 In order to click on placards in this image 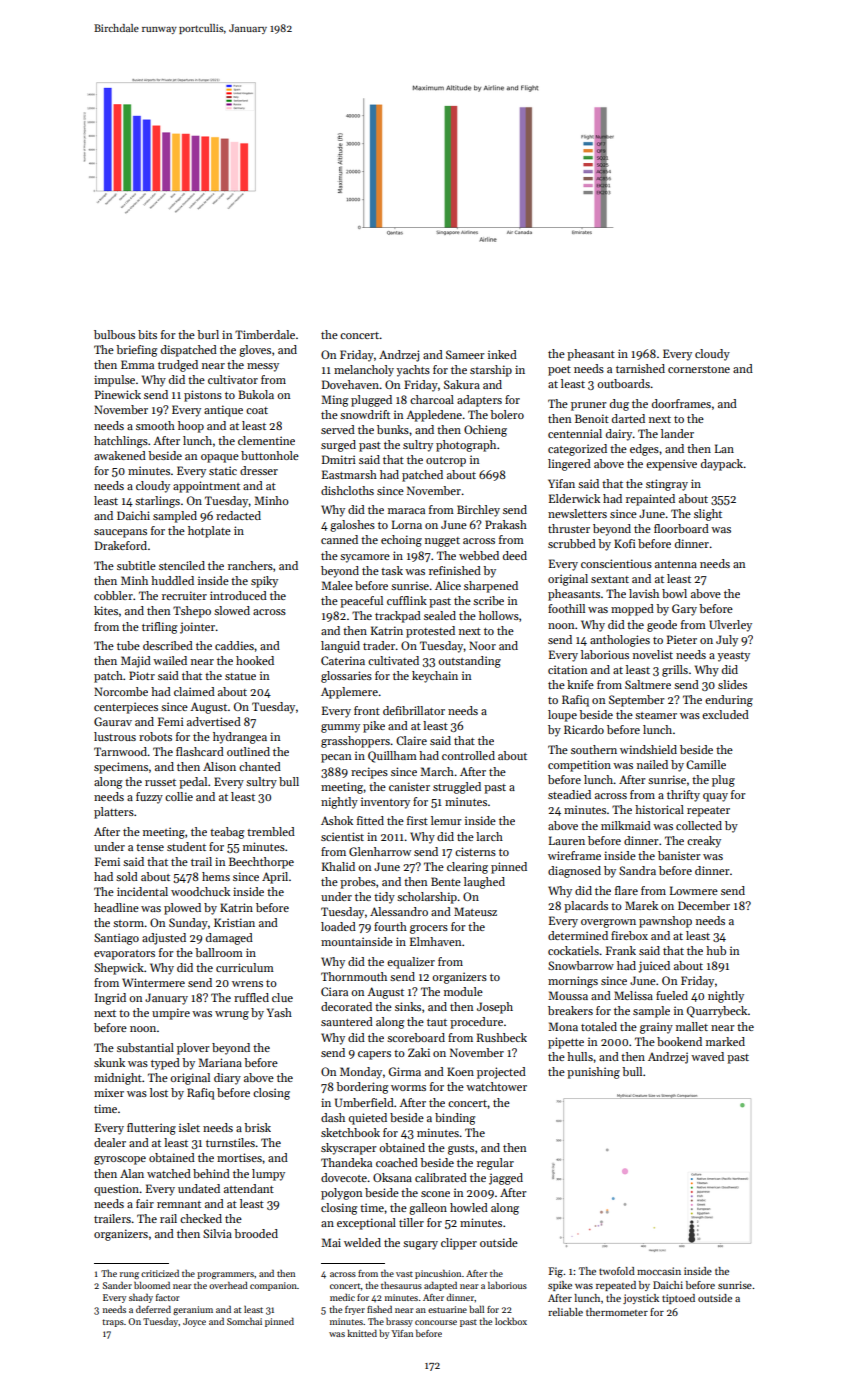, I will do `click(586, 907)`.
